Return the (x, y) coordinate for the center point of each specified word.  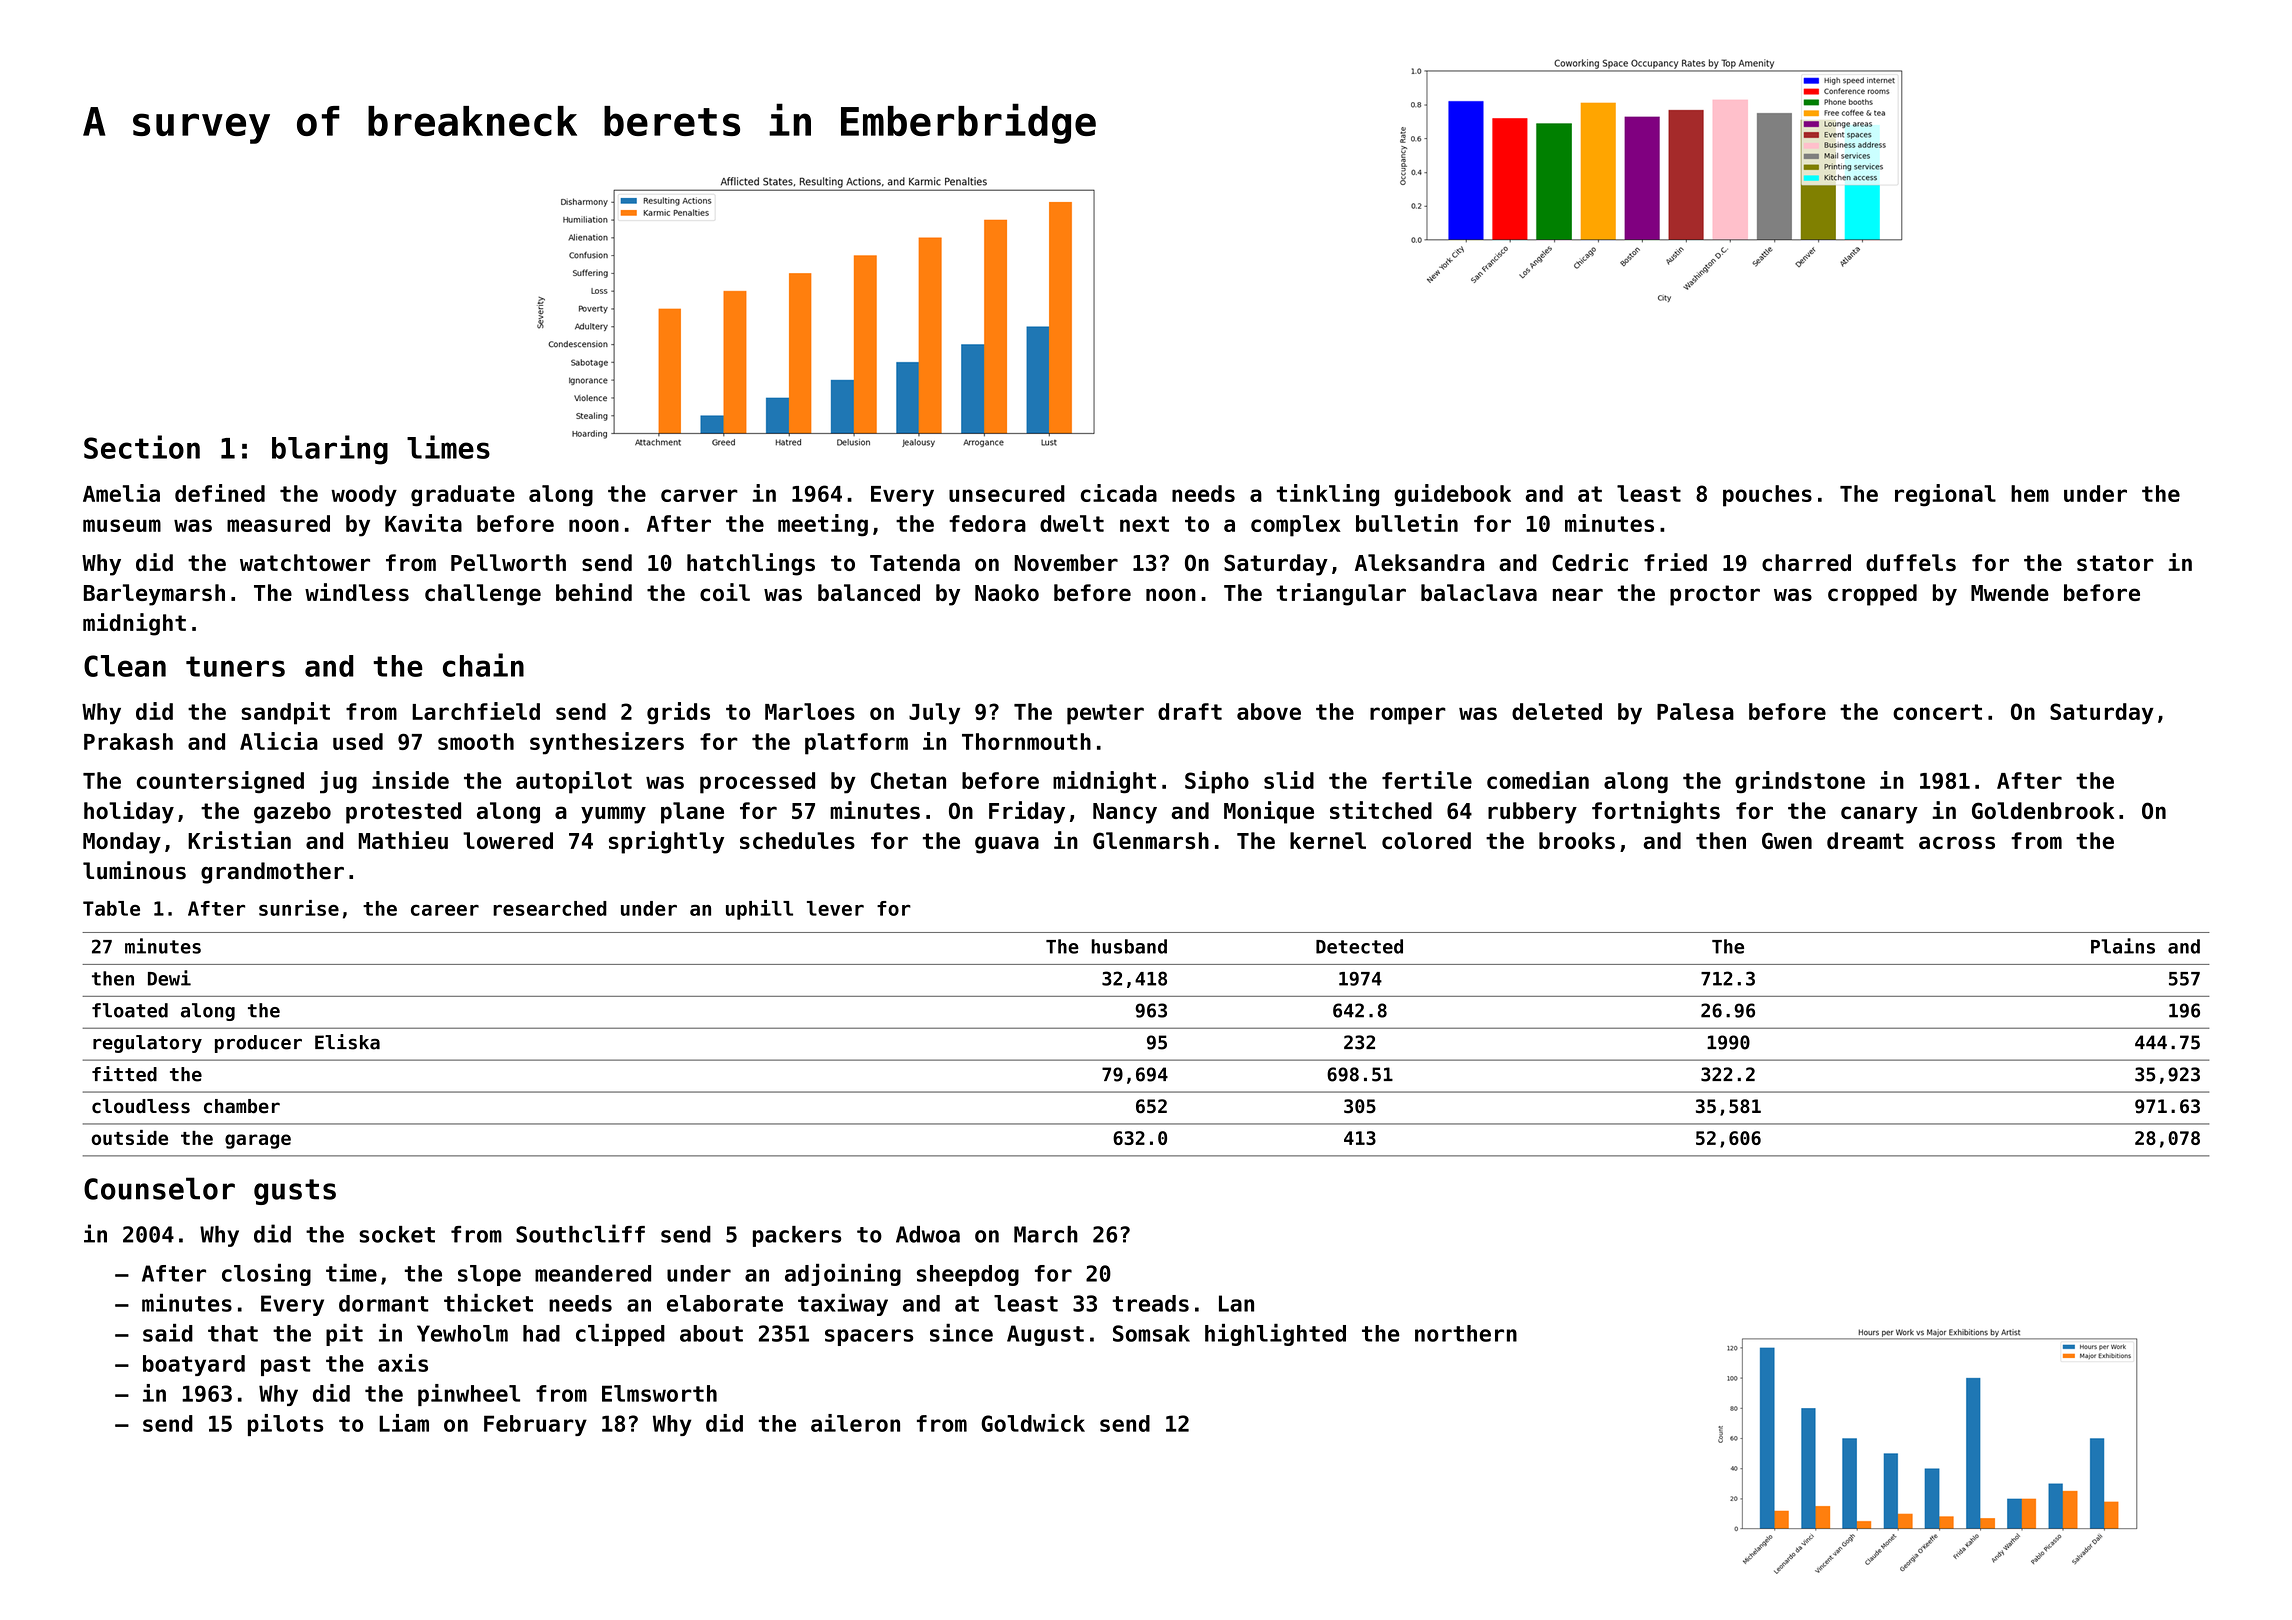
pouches (1767, 496)
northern (1466, 1333)
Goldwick (1033, 1423)
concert (1937, 712)
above (1269, 711)
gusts (295, 1192)
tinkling (1328, 495)
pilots (285, 1425)
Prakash (128, 741)
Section (142, 447)
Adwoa (928, 1234)
